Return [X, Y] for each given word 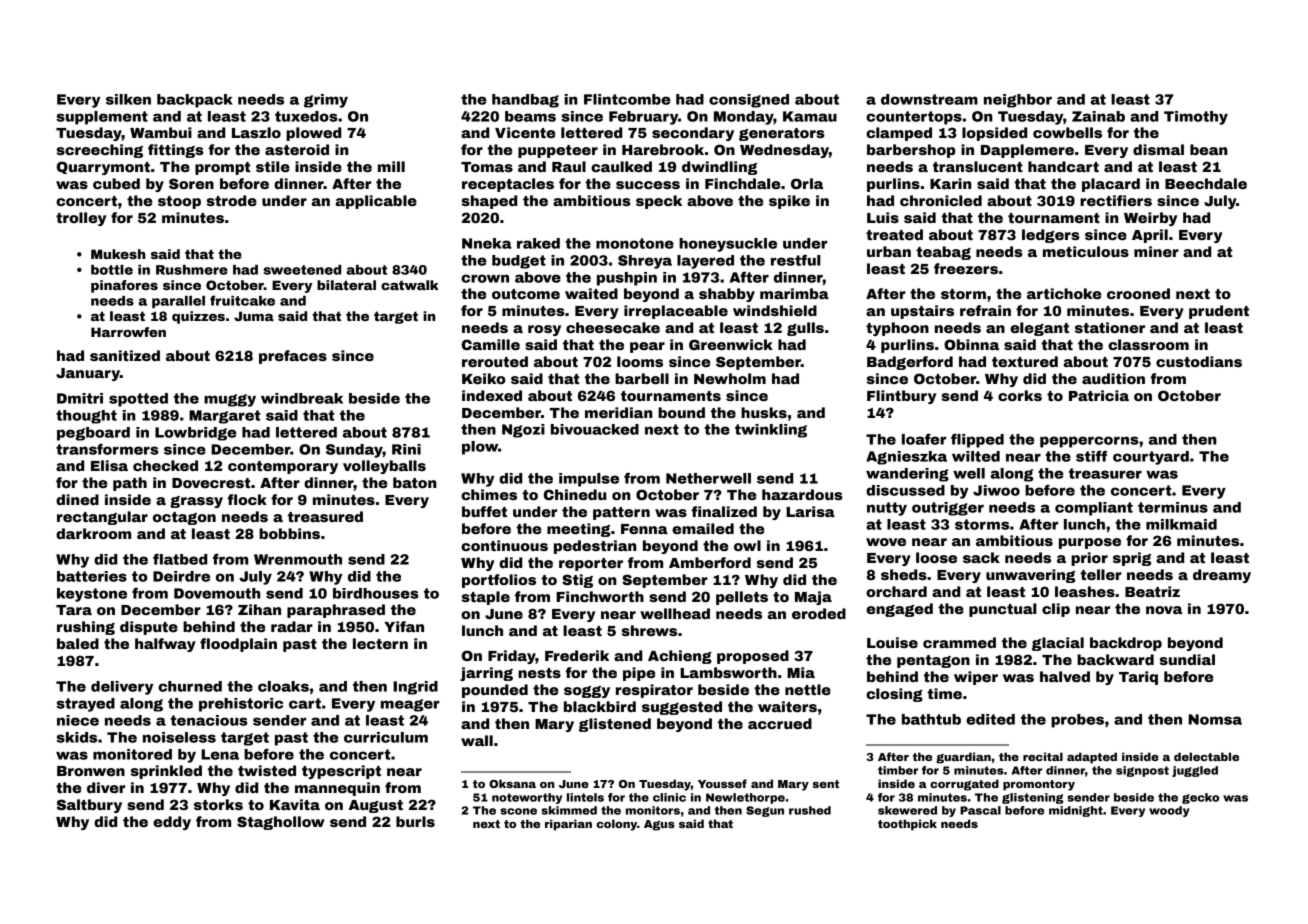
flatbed [180, 559]
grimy [326, 101]
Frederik [577, 655]
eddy [172, 823]
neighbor [1018, 101]
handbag [525, 101]
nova [1164, 610]
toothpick [907, 825]
